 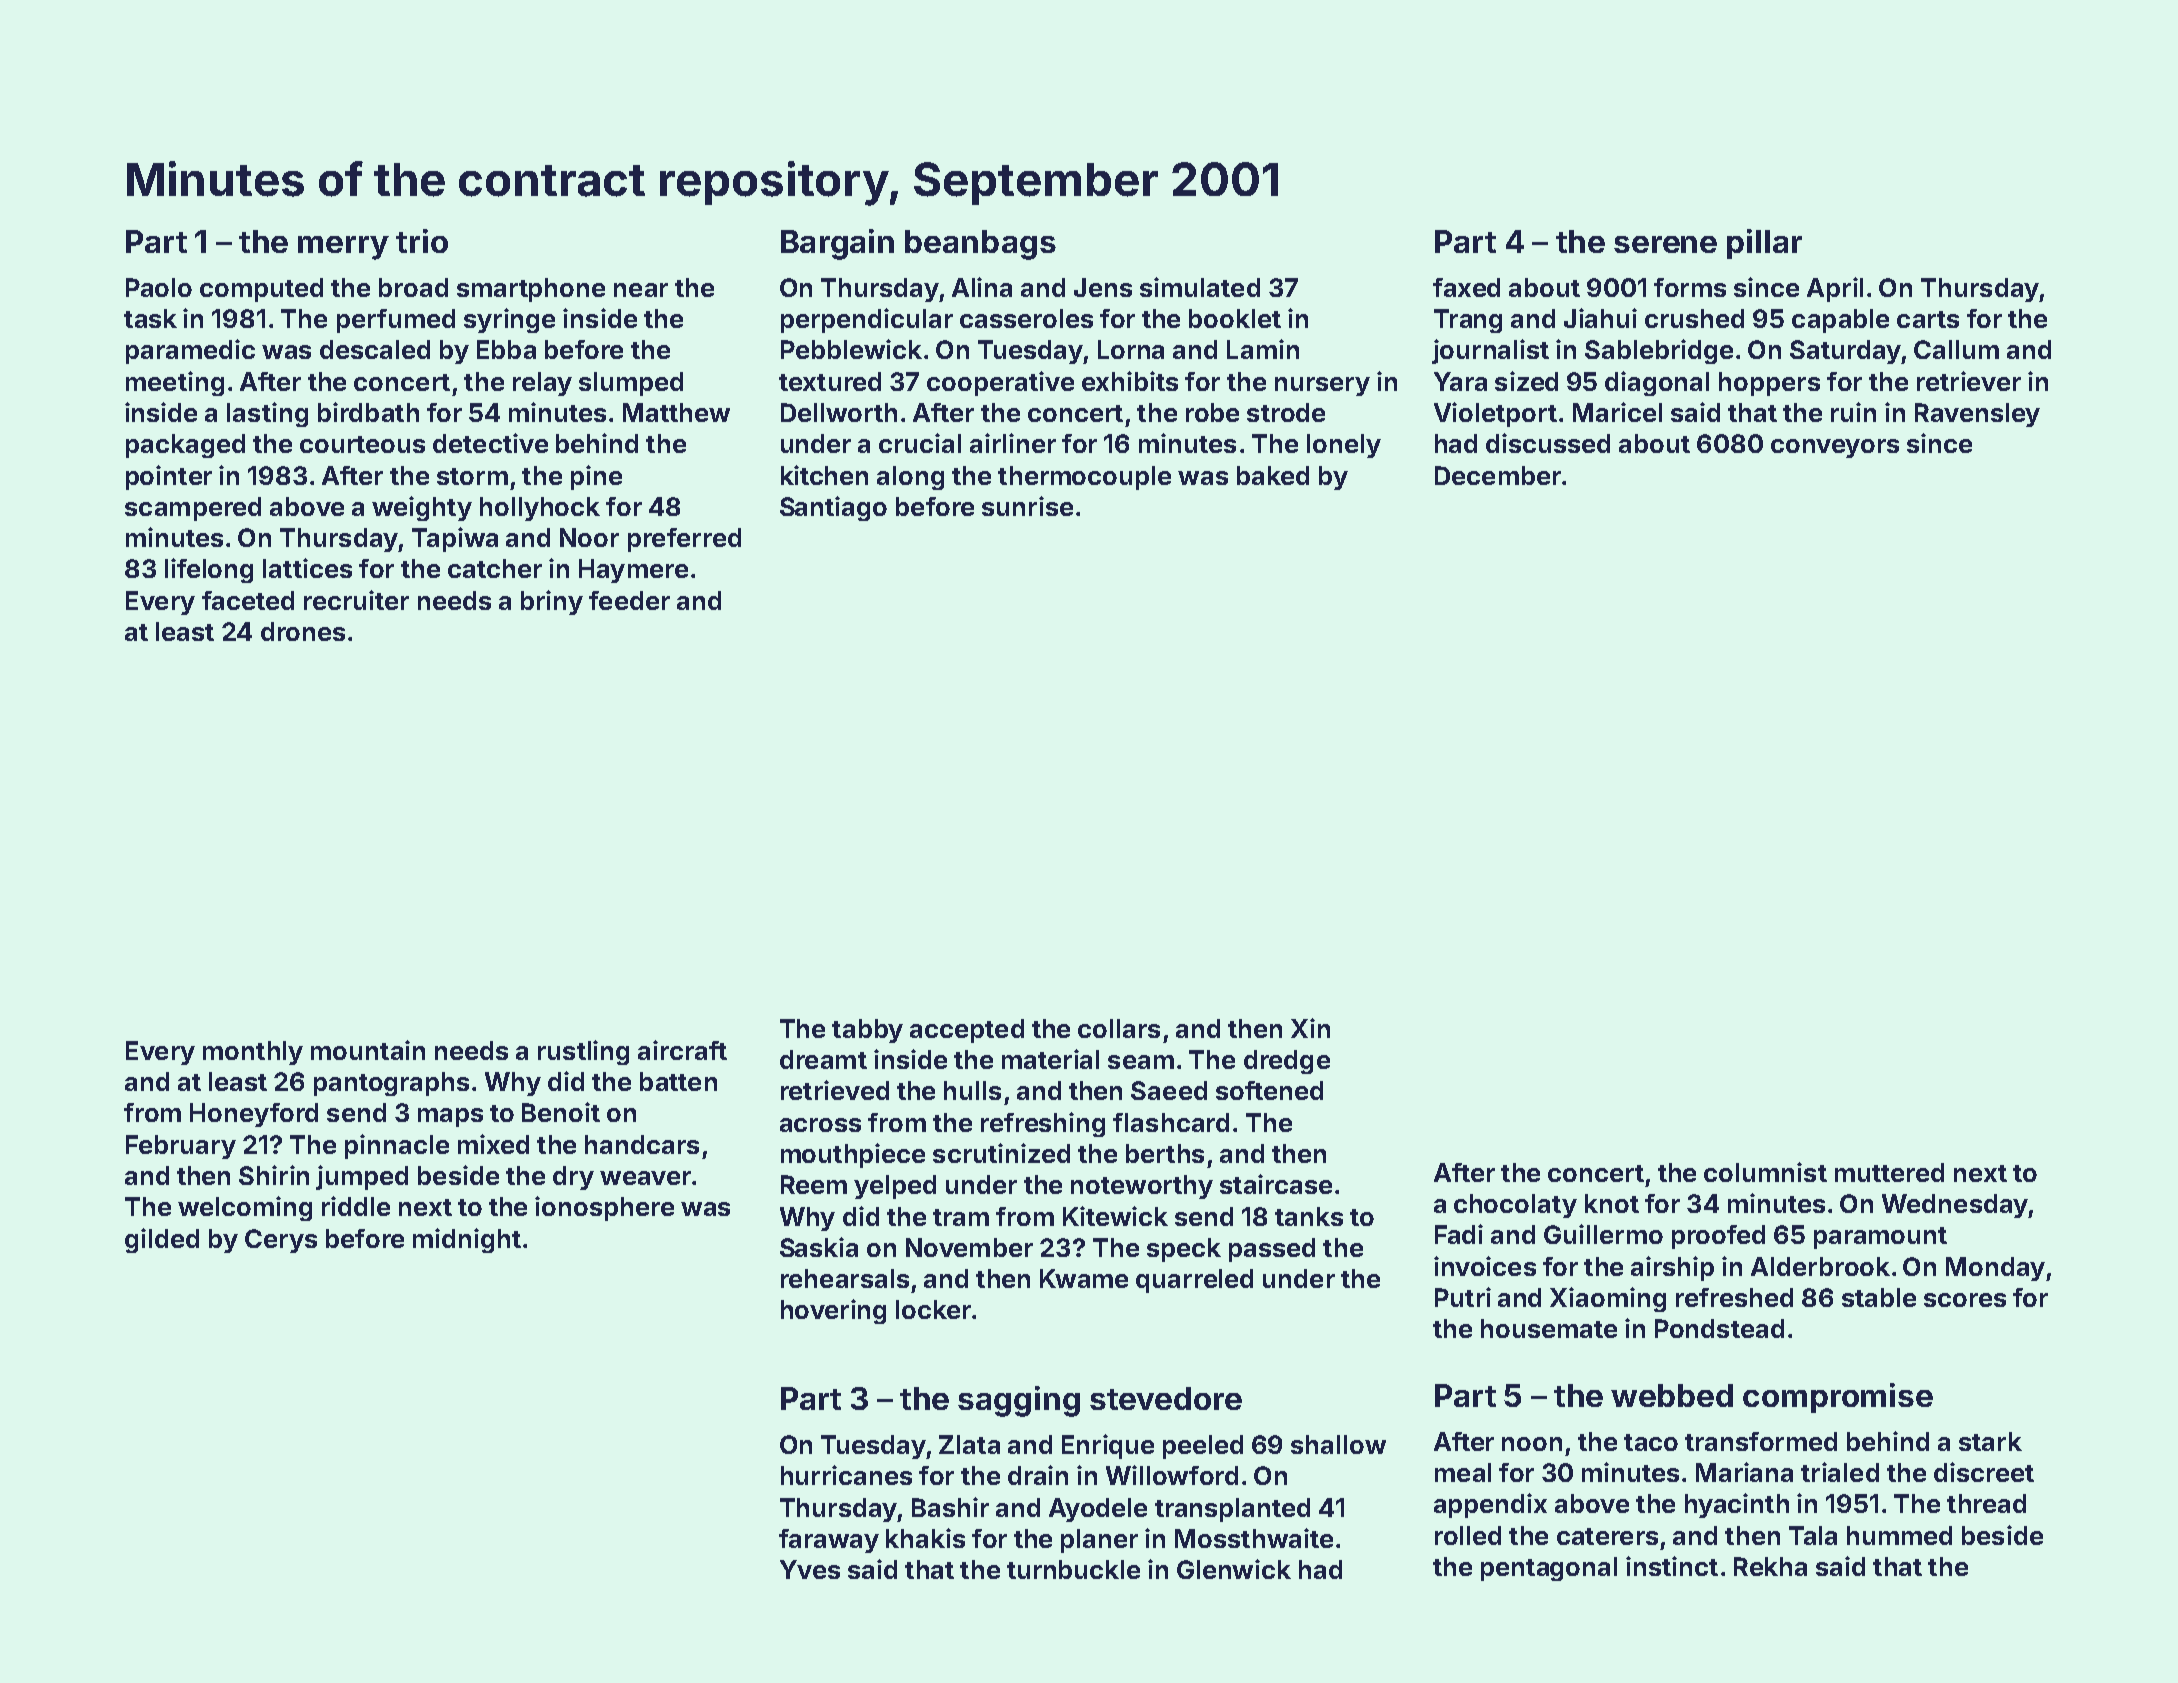 What do you see at coordinates (1665, 244) in the page?
I see `serene` at bounding box center [1665, 244].
